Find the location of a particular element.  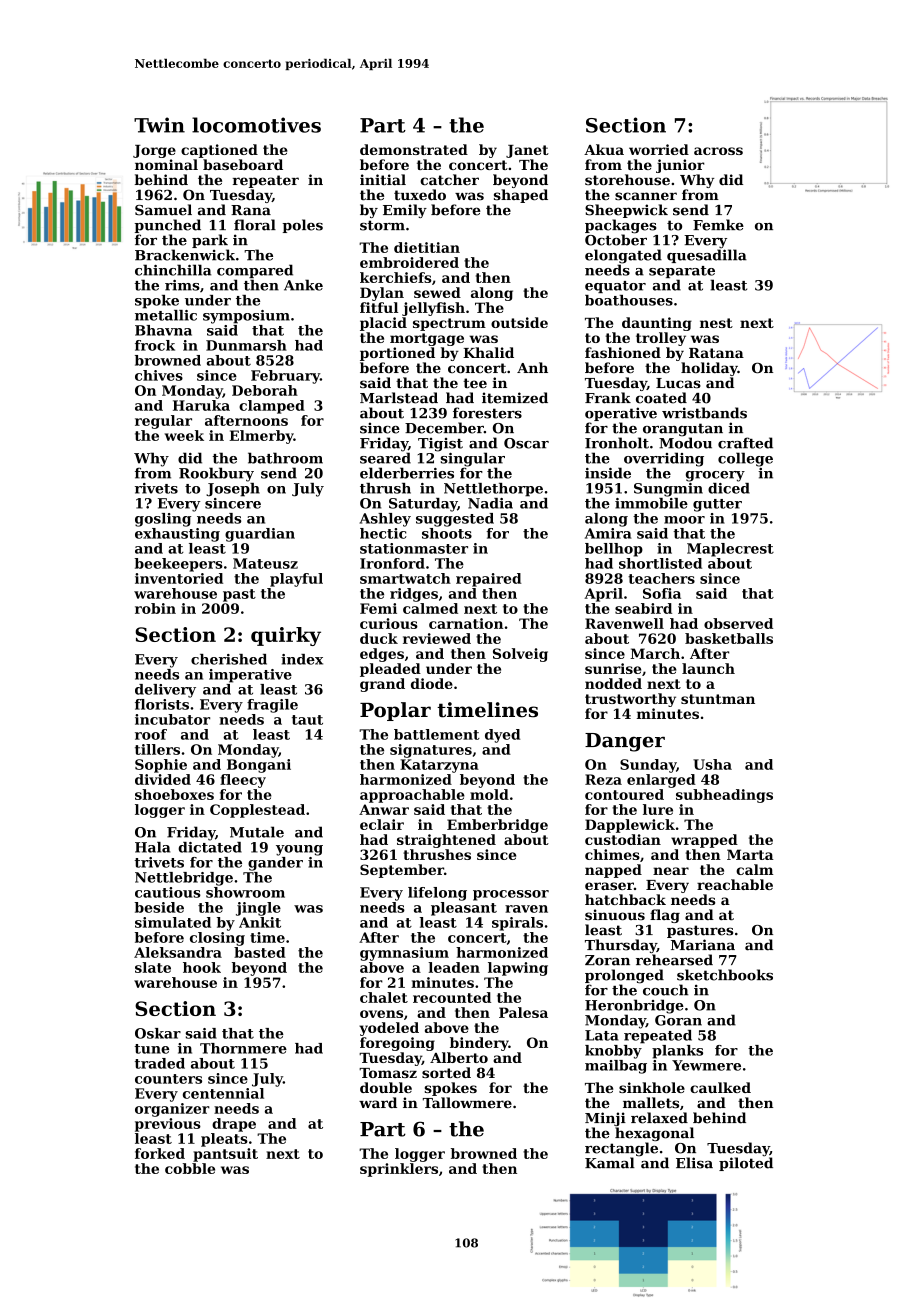

Elisa is located at coordinates (694, 1163).
